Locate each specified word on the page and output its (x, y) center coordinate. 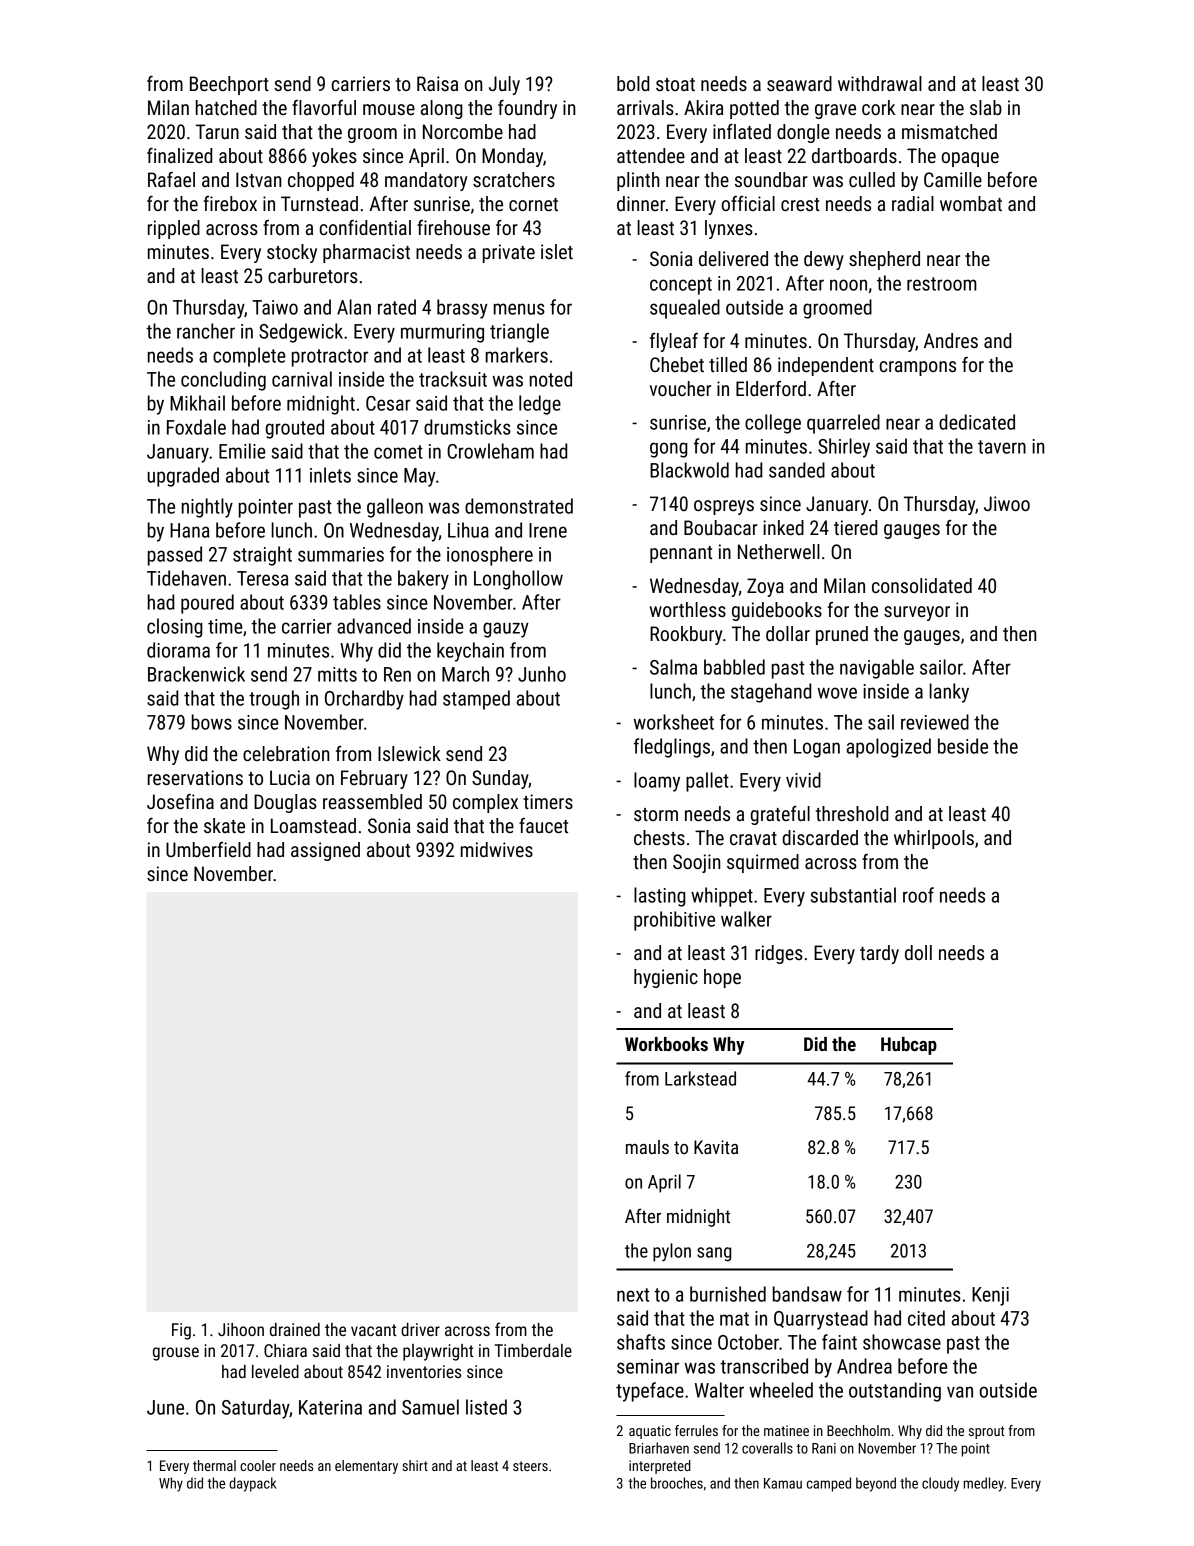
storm (656, 814)
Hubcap (909, 1046)
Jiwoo (1007, 503)
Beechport (229, 85)
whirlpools (934, 839)
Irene (548, 530)
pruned (842, 635)
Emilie (242, 451)
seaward (799, 83)
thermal (214, 1465)
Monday (512, 157)
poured (207, 604)
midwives (497, 849)
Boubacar (721, 527)
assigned (325, 851)
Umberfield (208, 849)
